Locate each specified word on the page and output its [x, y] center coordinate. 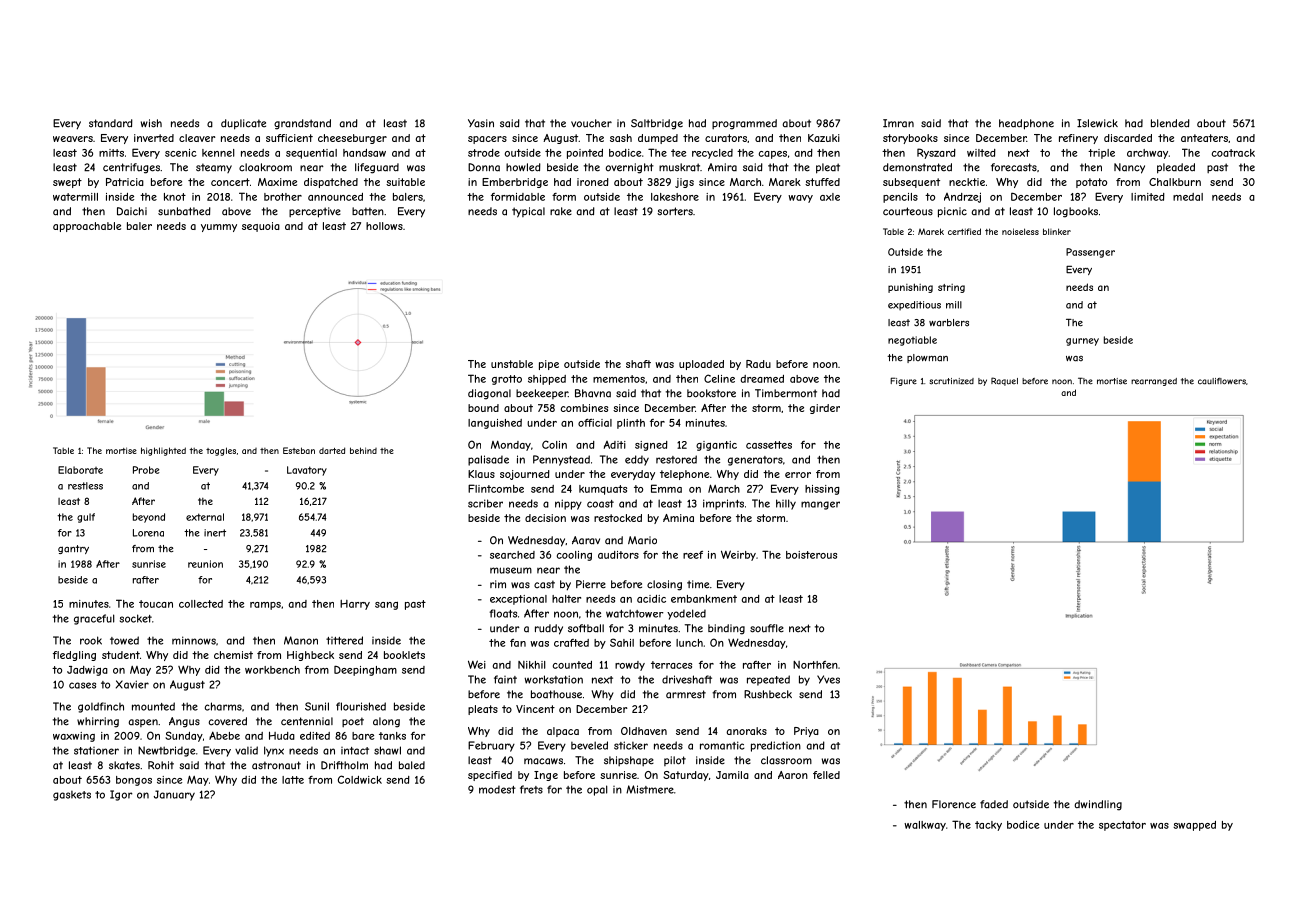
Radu [758, 364]
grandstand [302, 124]
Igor [121, 795]
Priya [806, 732]
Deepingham [365, 670]
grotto [507, 380]
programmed [744, 124]
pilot [675, 761]
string [951, 288]
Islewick [1097, 123]
